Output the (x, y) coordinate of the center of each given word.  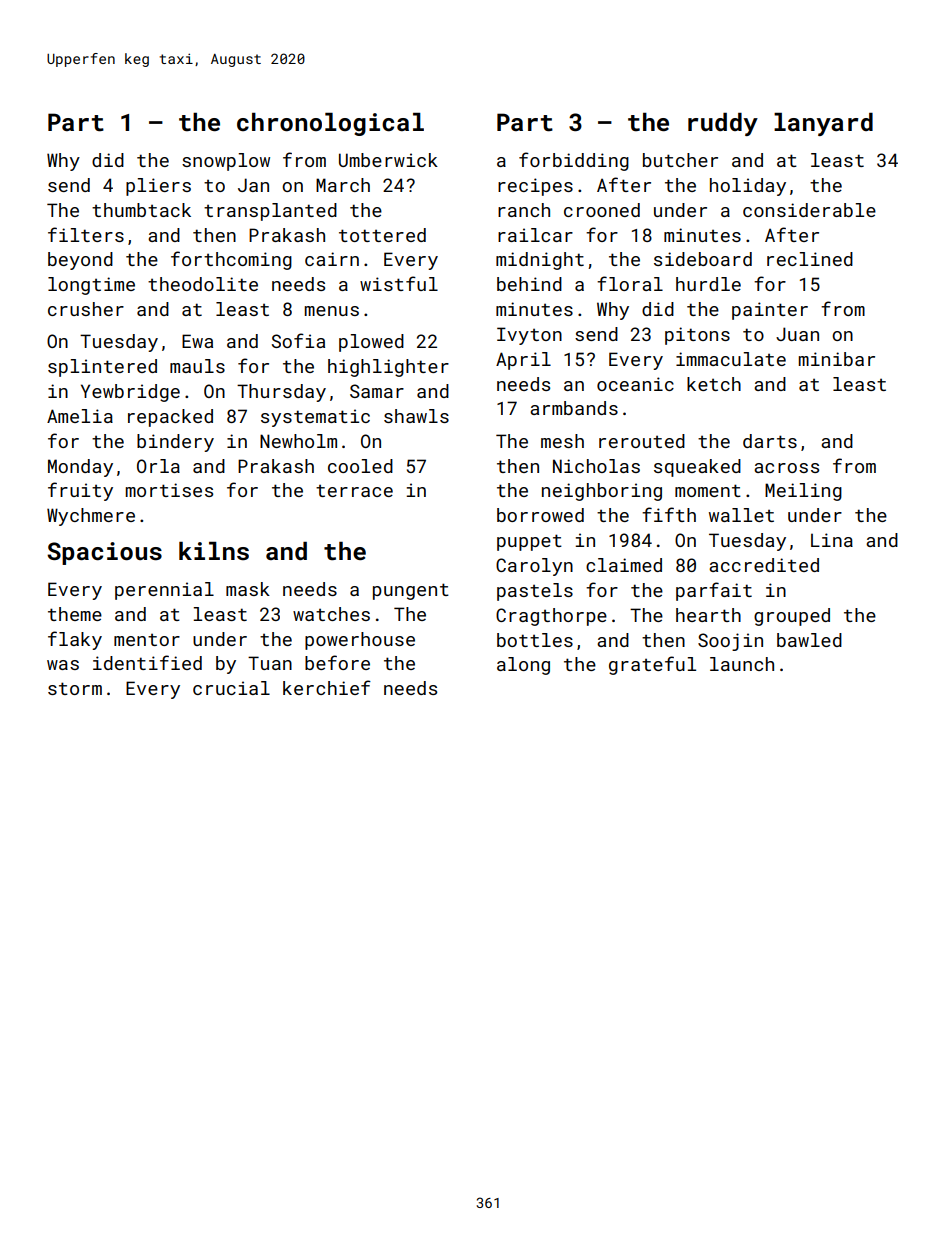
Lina (832, 540)
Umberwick (388, 160)
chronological (330, 124)
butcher (680, 160)
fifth (669, 514)
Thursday (281, 393)
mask (248, 589)
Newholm (298, 441)
